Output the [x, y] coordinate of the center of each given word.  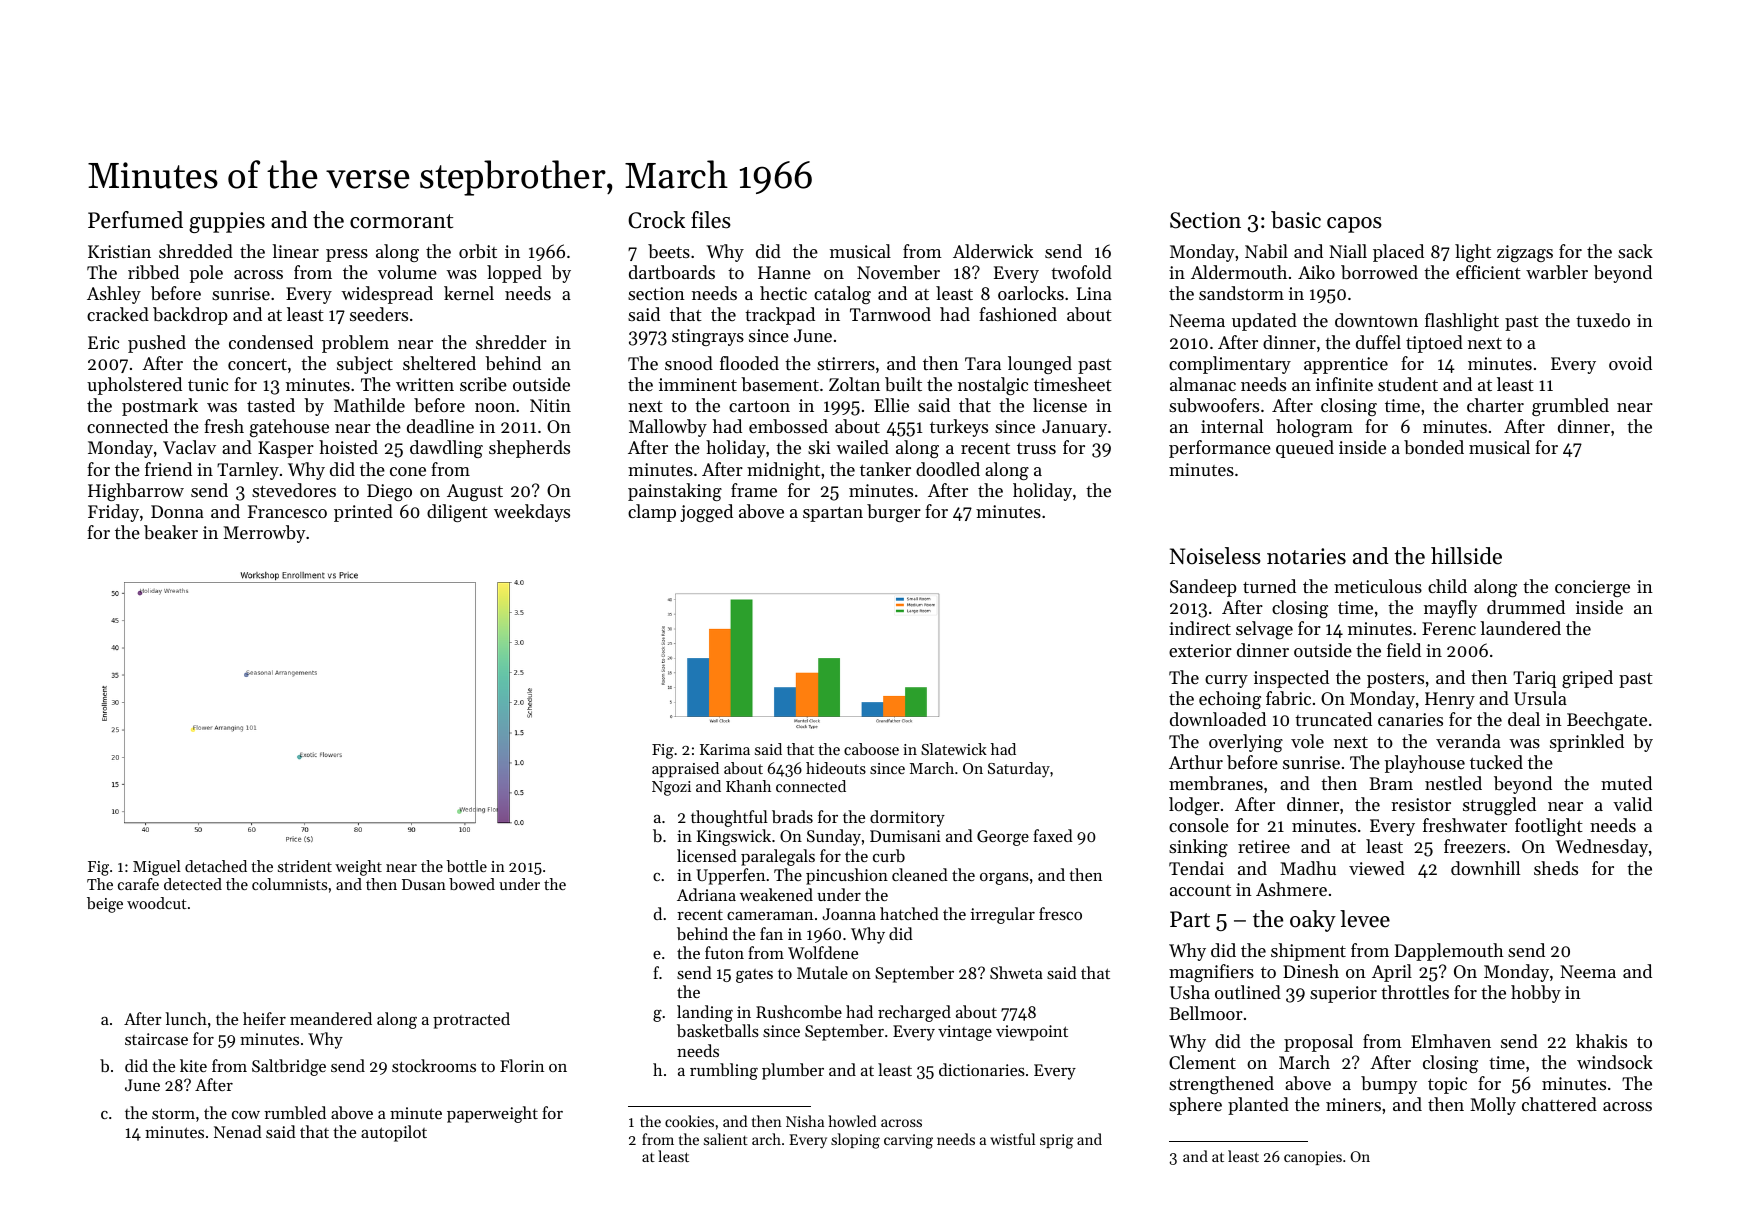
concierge [1592, 588]
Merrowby [264, 534]
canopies [1313, 1158]
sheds [1556, 868]
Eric [103, 342]
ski [819, 447]
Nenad [238, 1131]
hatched [909, 913]
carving [908, 1141]
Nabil [1266, 251]
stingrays [708, 337]
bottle [466, 866]
